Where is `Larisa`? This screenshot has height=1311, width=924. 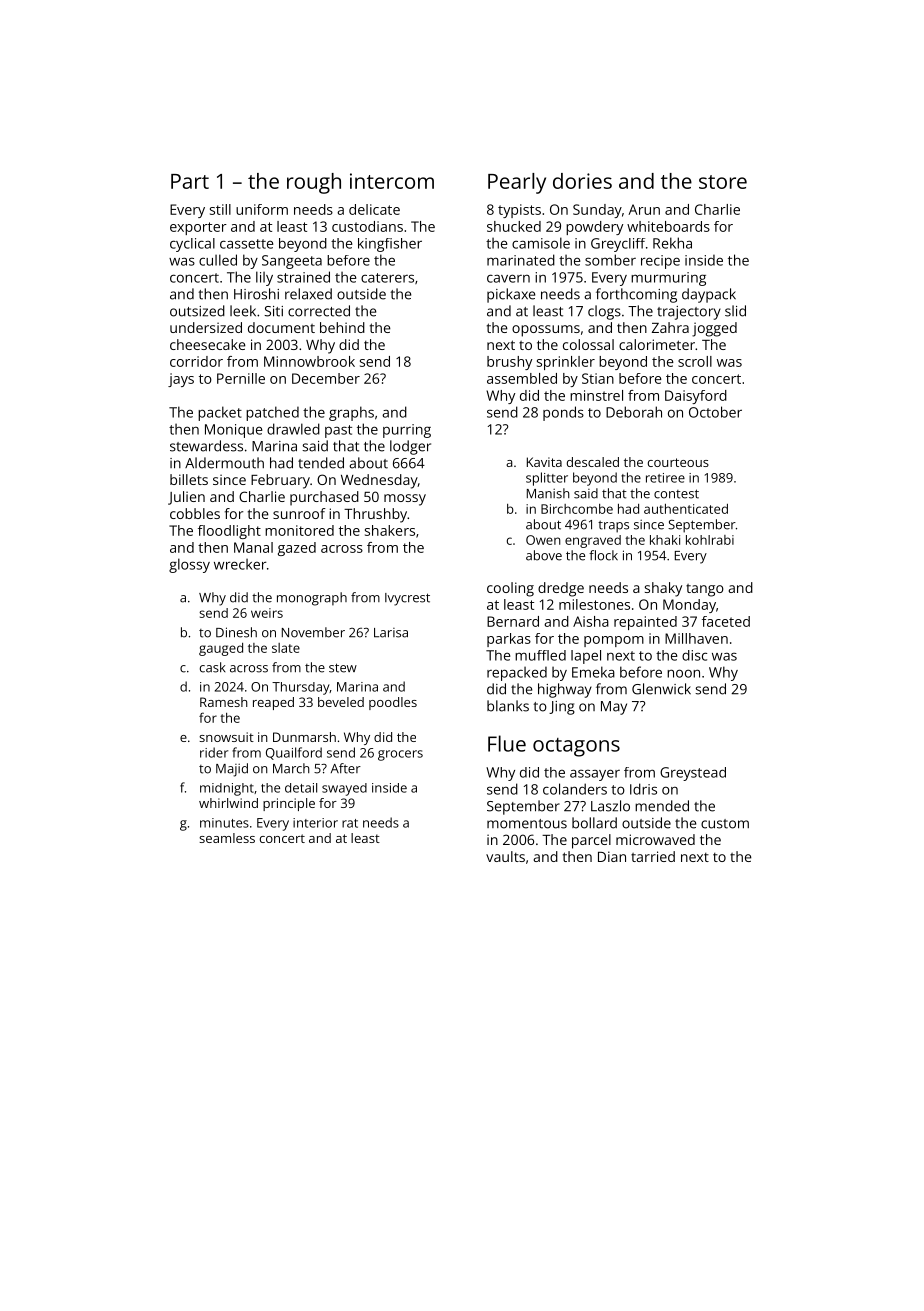 Larisa is located at coordinates (391, 633).
